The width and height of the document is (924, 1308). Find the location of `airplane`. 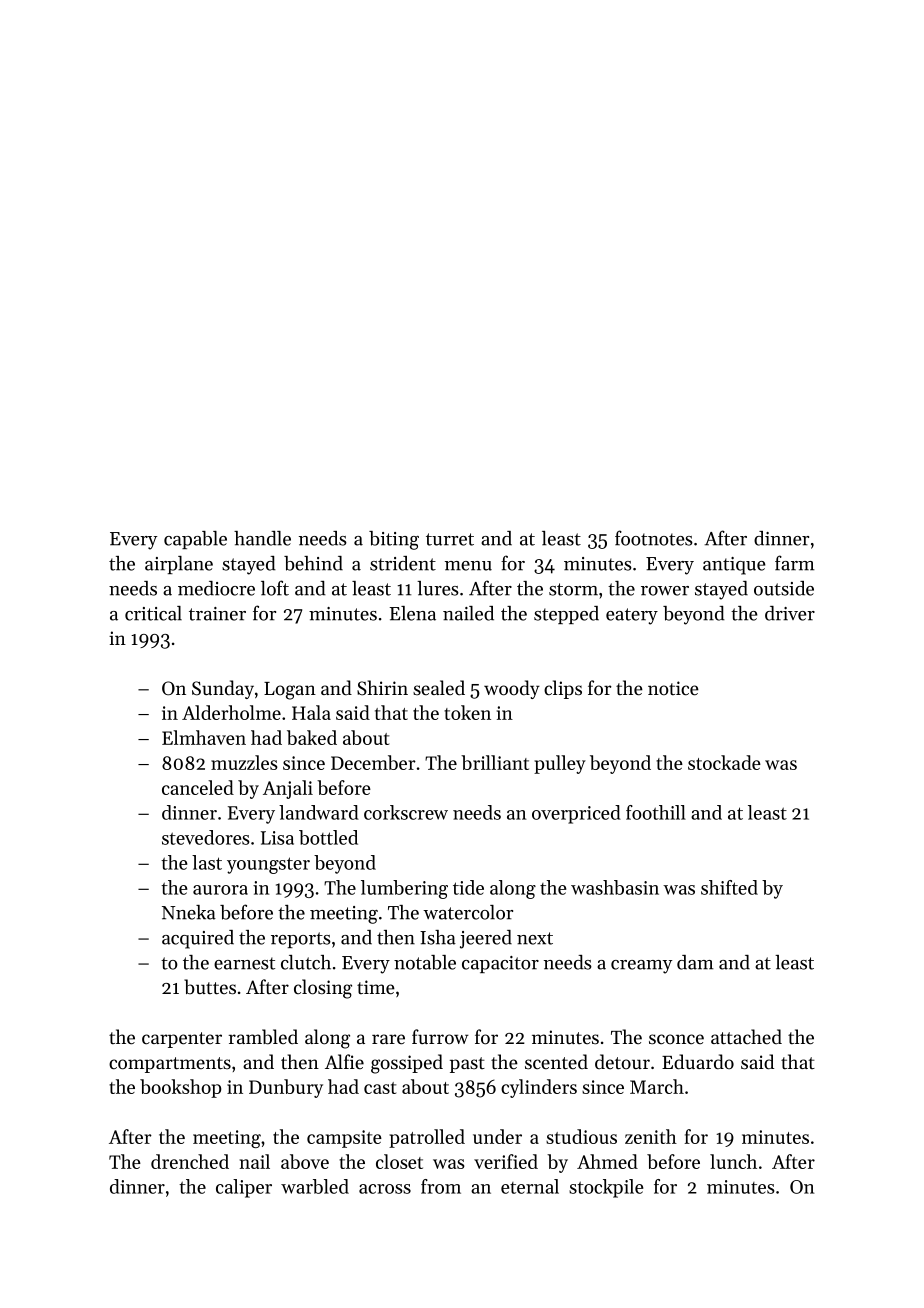

airplane is located at coordinates (179, 565).
